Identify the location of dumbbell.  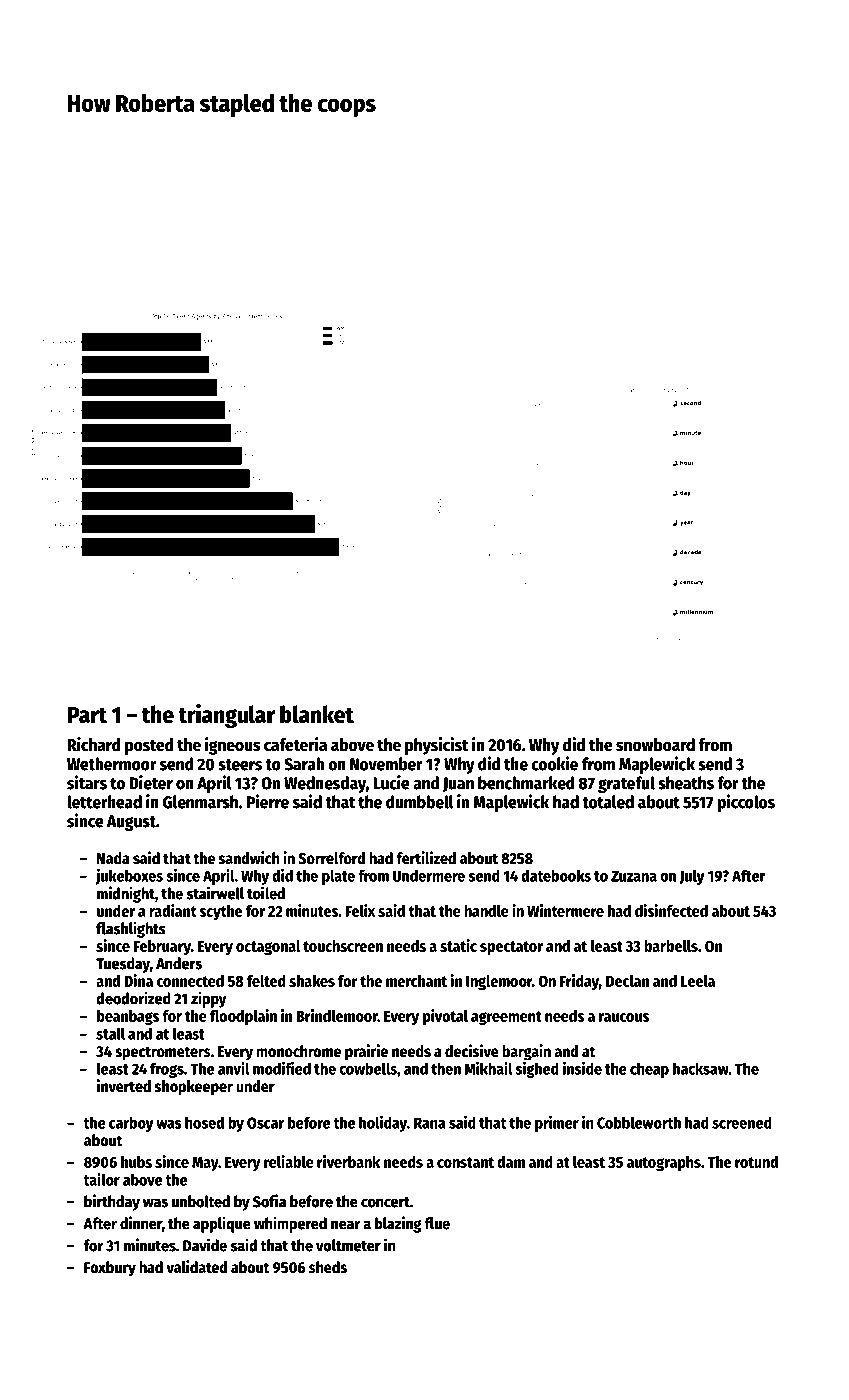
(419, 802).
